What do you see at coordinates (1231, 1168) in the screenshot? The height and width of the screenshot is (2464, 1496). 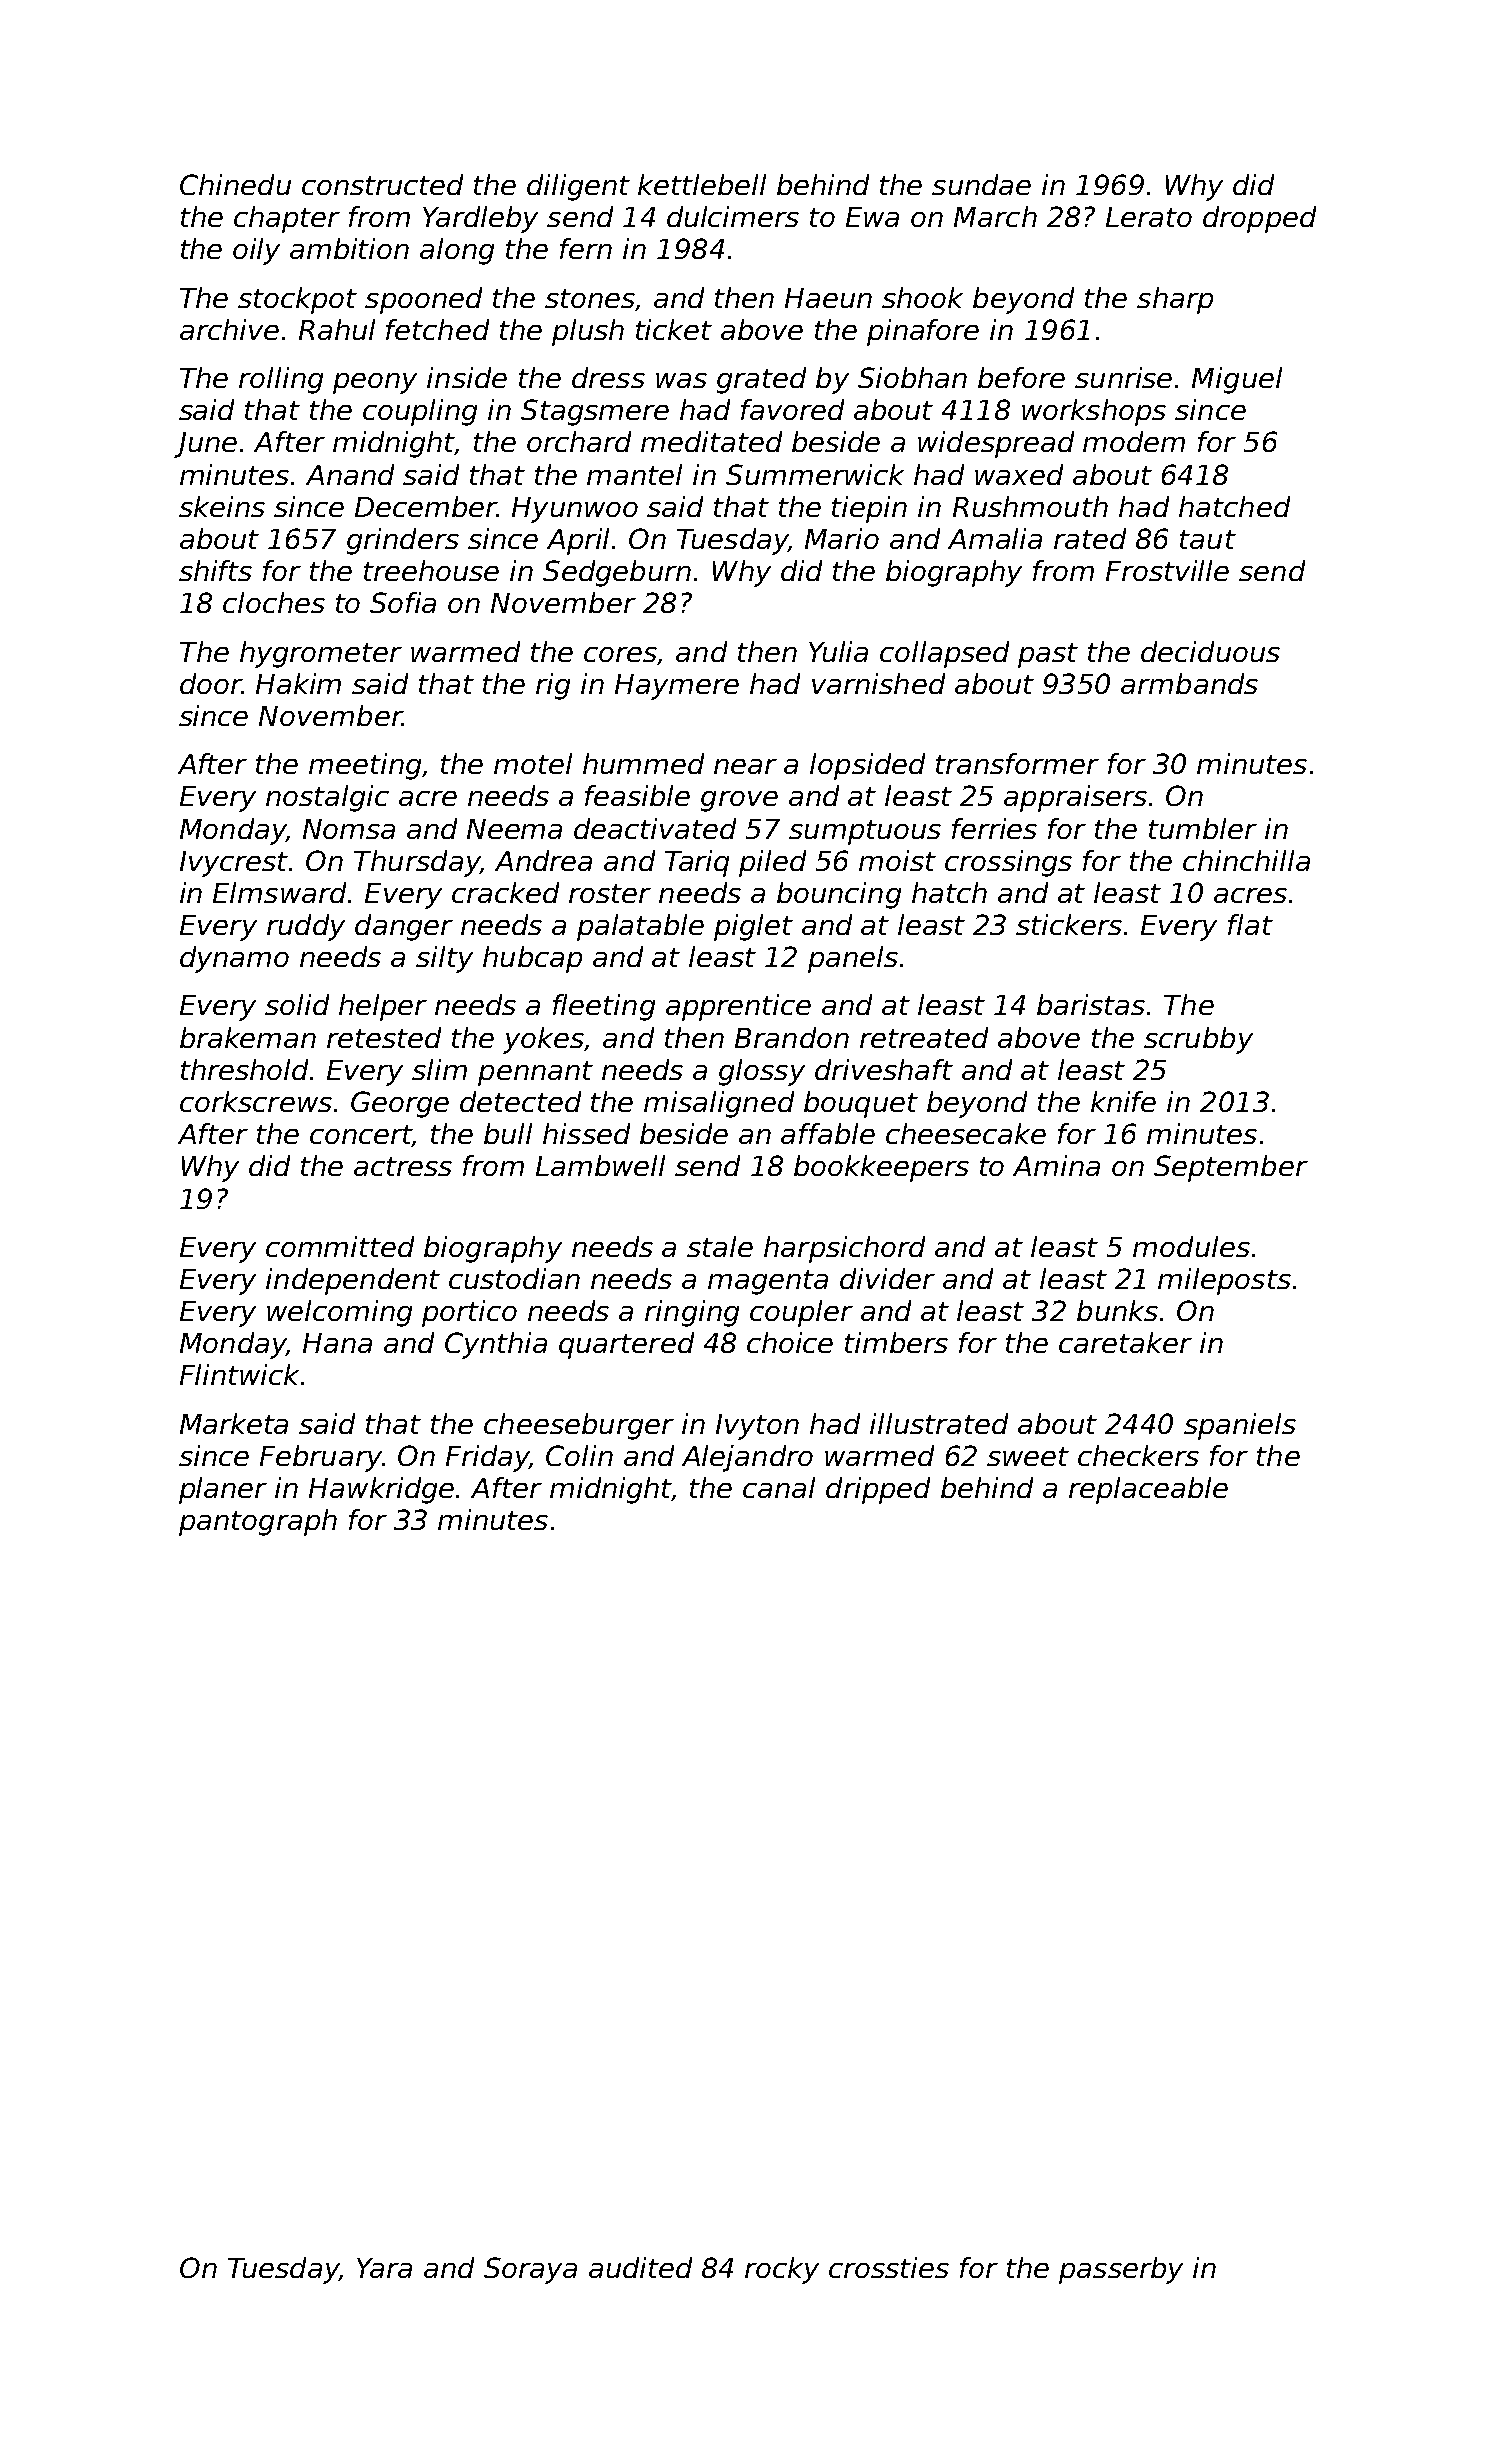 I see `September` at bounding box center [1231, 1168].
